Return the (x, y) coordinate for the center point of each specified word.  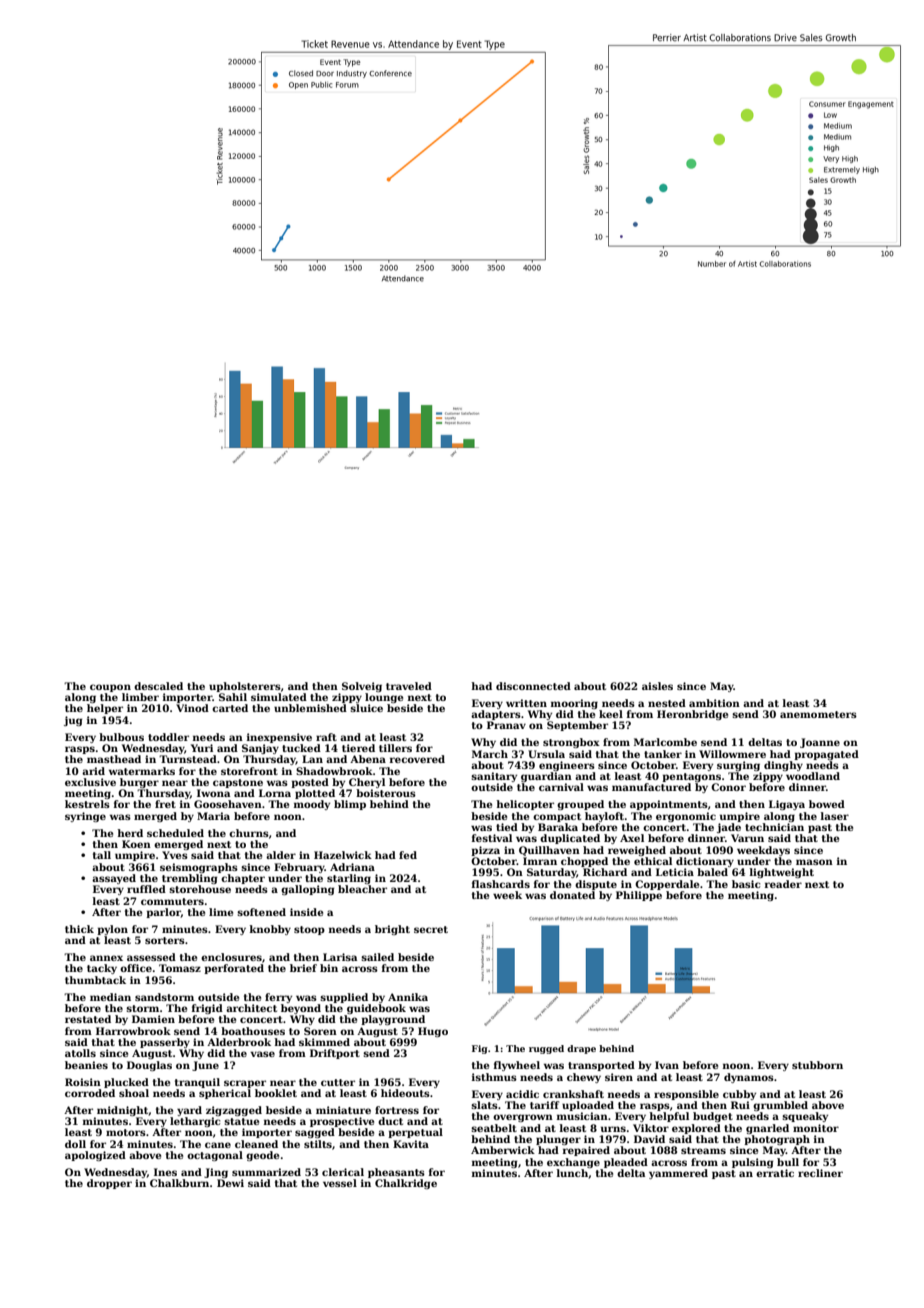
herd (130, 833)
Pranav (506, 725)
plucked (126, 1083)
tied (507, 827)
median (110, 997)
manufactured (651, 787)
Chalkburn (179, 1183)
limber (140, 697)
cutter (338, 1082)
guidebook (376, 1009)
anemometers (818, 714)
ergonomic (686, 817)
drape (581, 1049)
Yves (175, 855)
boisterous (386, 793)
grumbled (780, 1106)
